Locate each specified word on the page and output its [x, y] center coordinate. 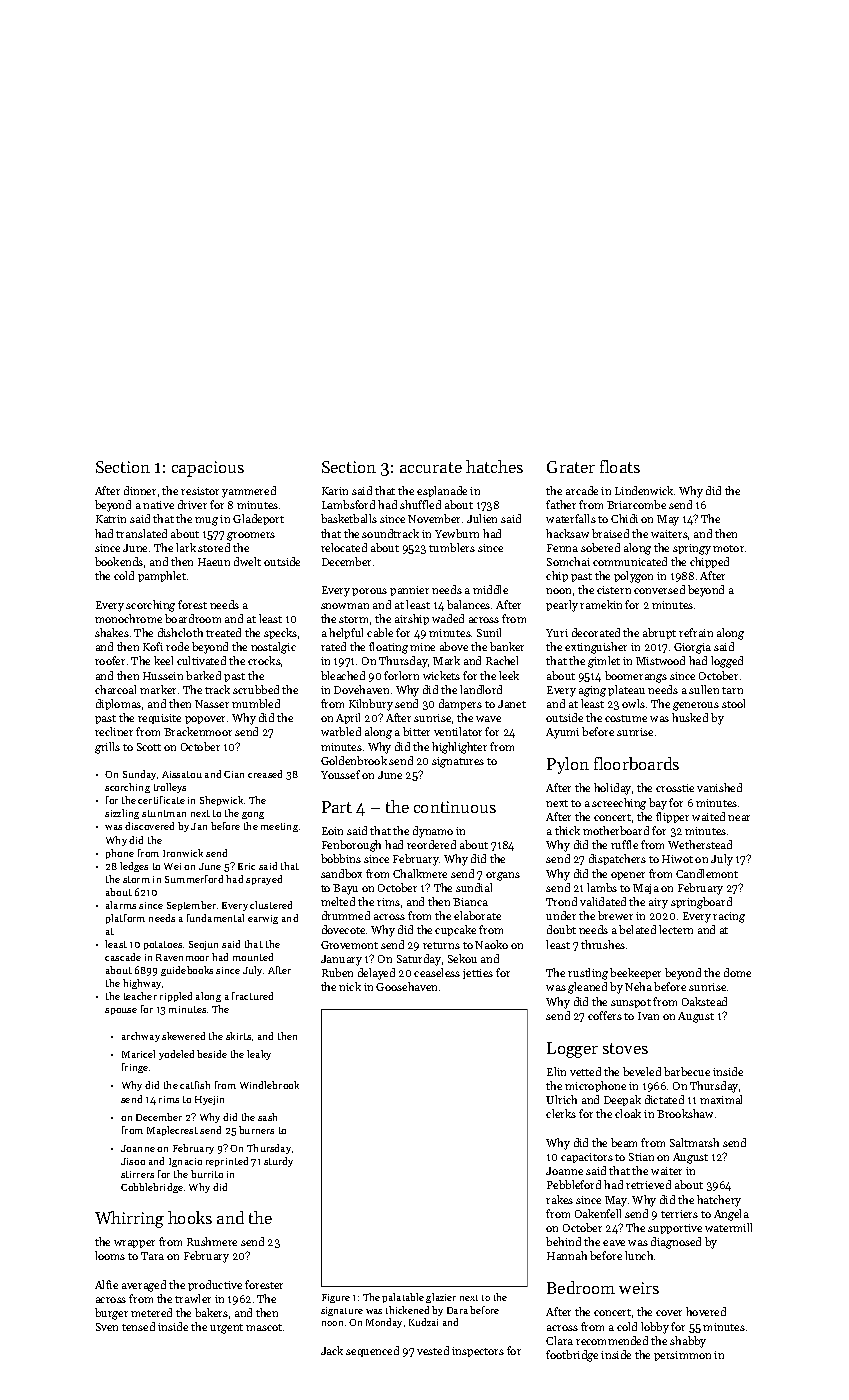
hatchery [719, 1201]
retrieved [648, 1184]
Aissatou [182, 774]
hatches [494, 466]
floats [620, 466]
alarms [121, 905]
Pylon [568, 765]
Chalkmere [420, 873]
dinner [140, 490]
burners [256, 1130]
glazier [441, 1298]
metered [151, 1312]
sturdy [278, 1162]
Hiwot [677, 859]
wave [488, 719]
